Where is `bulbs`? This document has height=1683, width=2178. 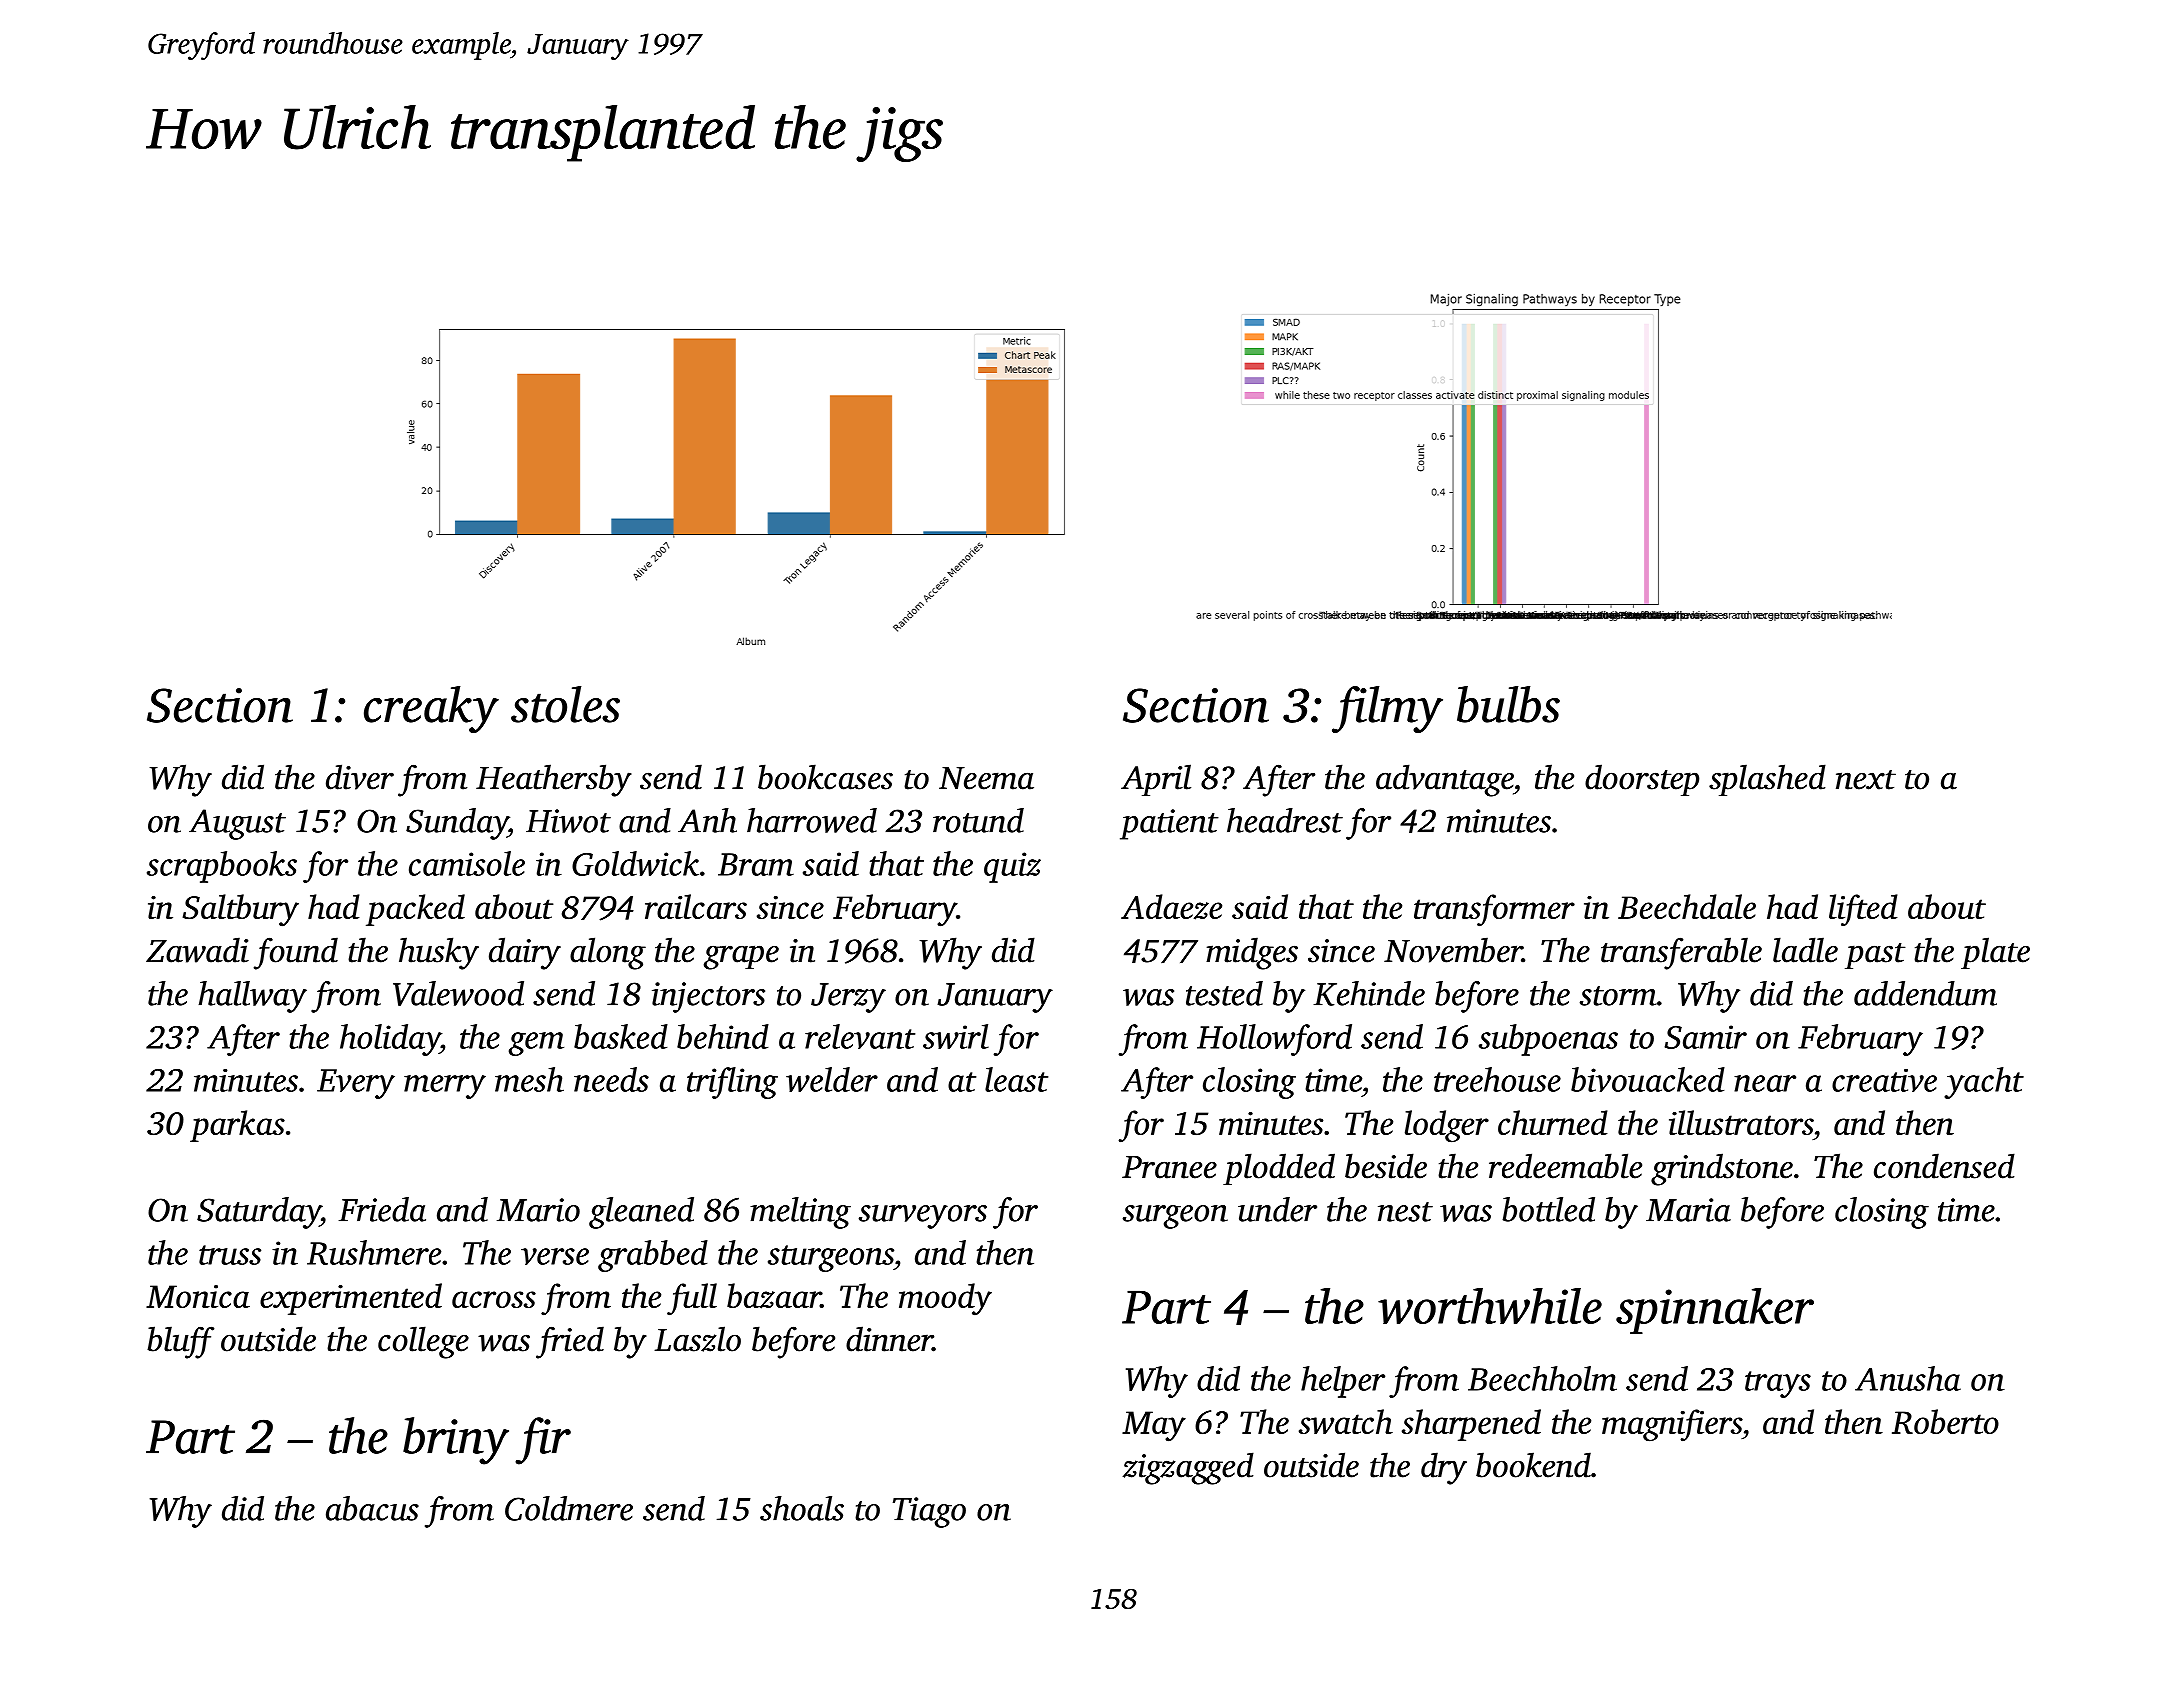
bulbs is located at coordinates (1508, 704).
